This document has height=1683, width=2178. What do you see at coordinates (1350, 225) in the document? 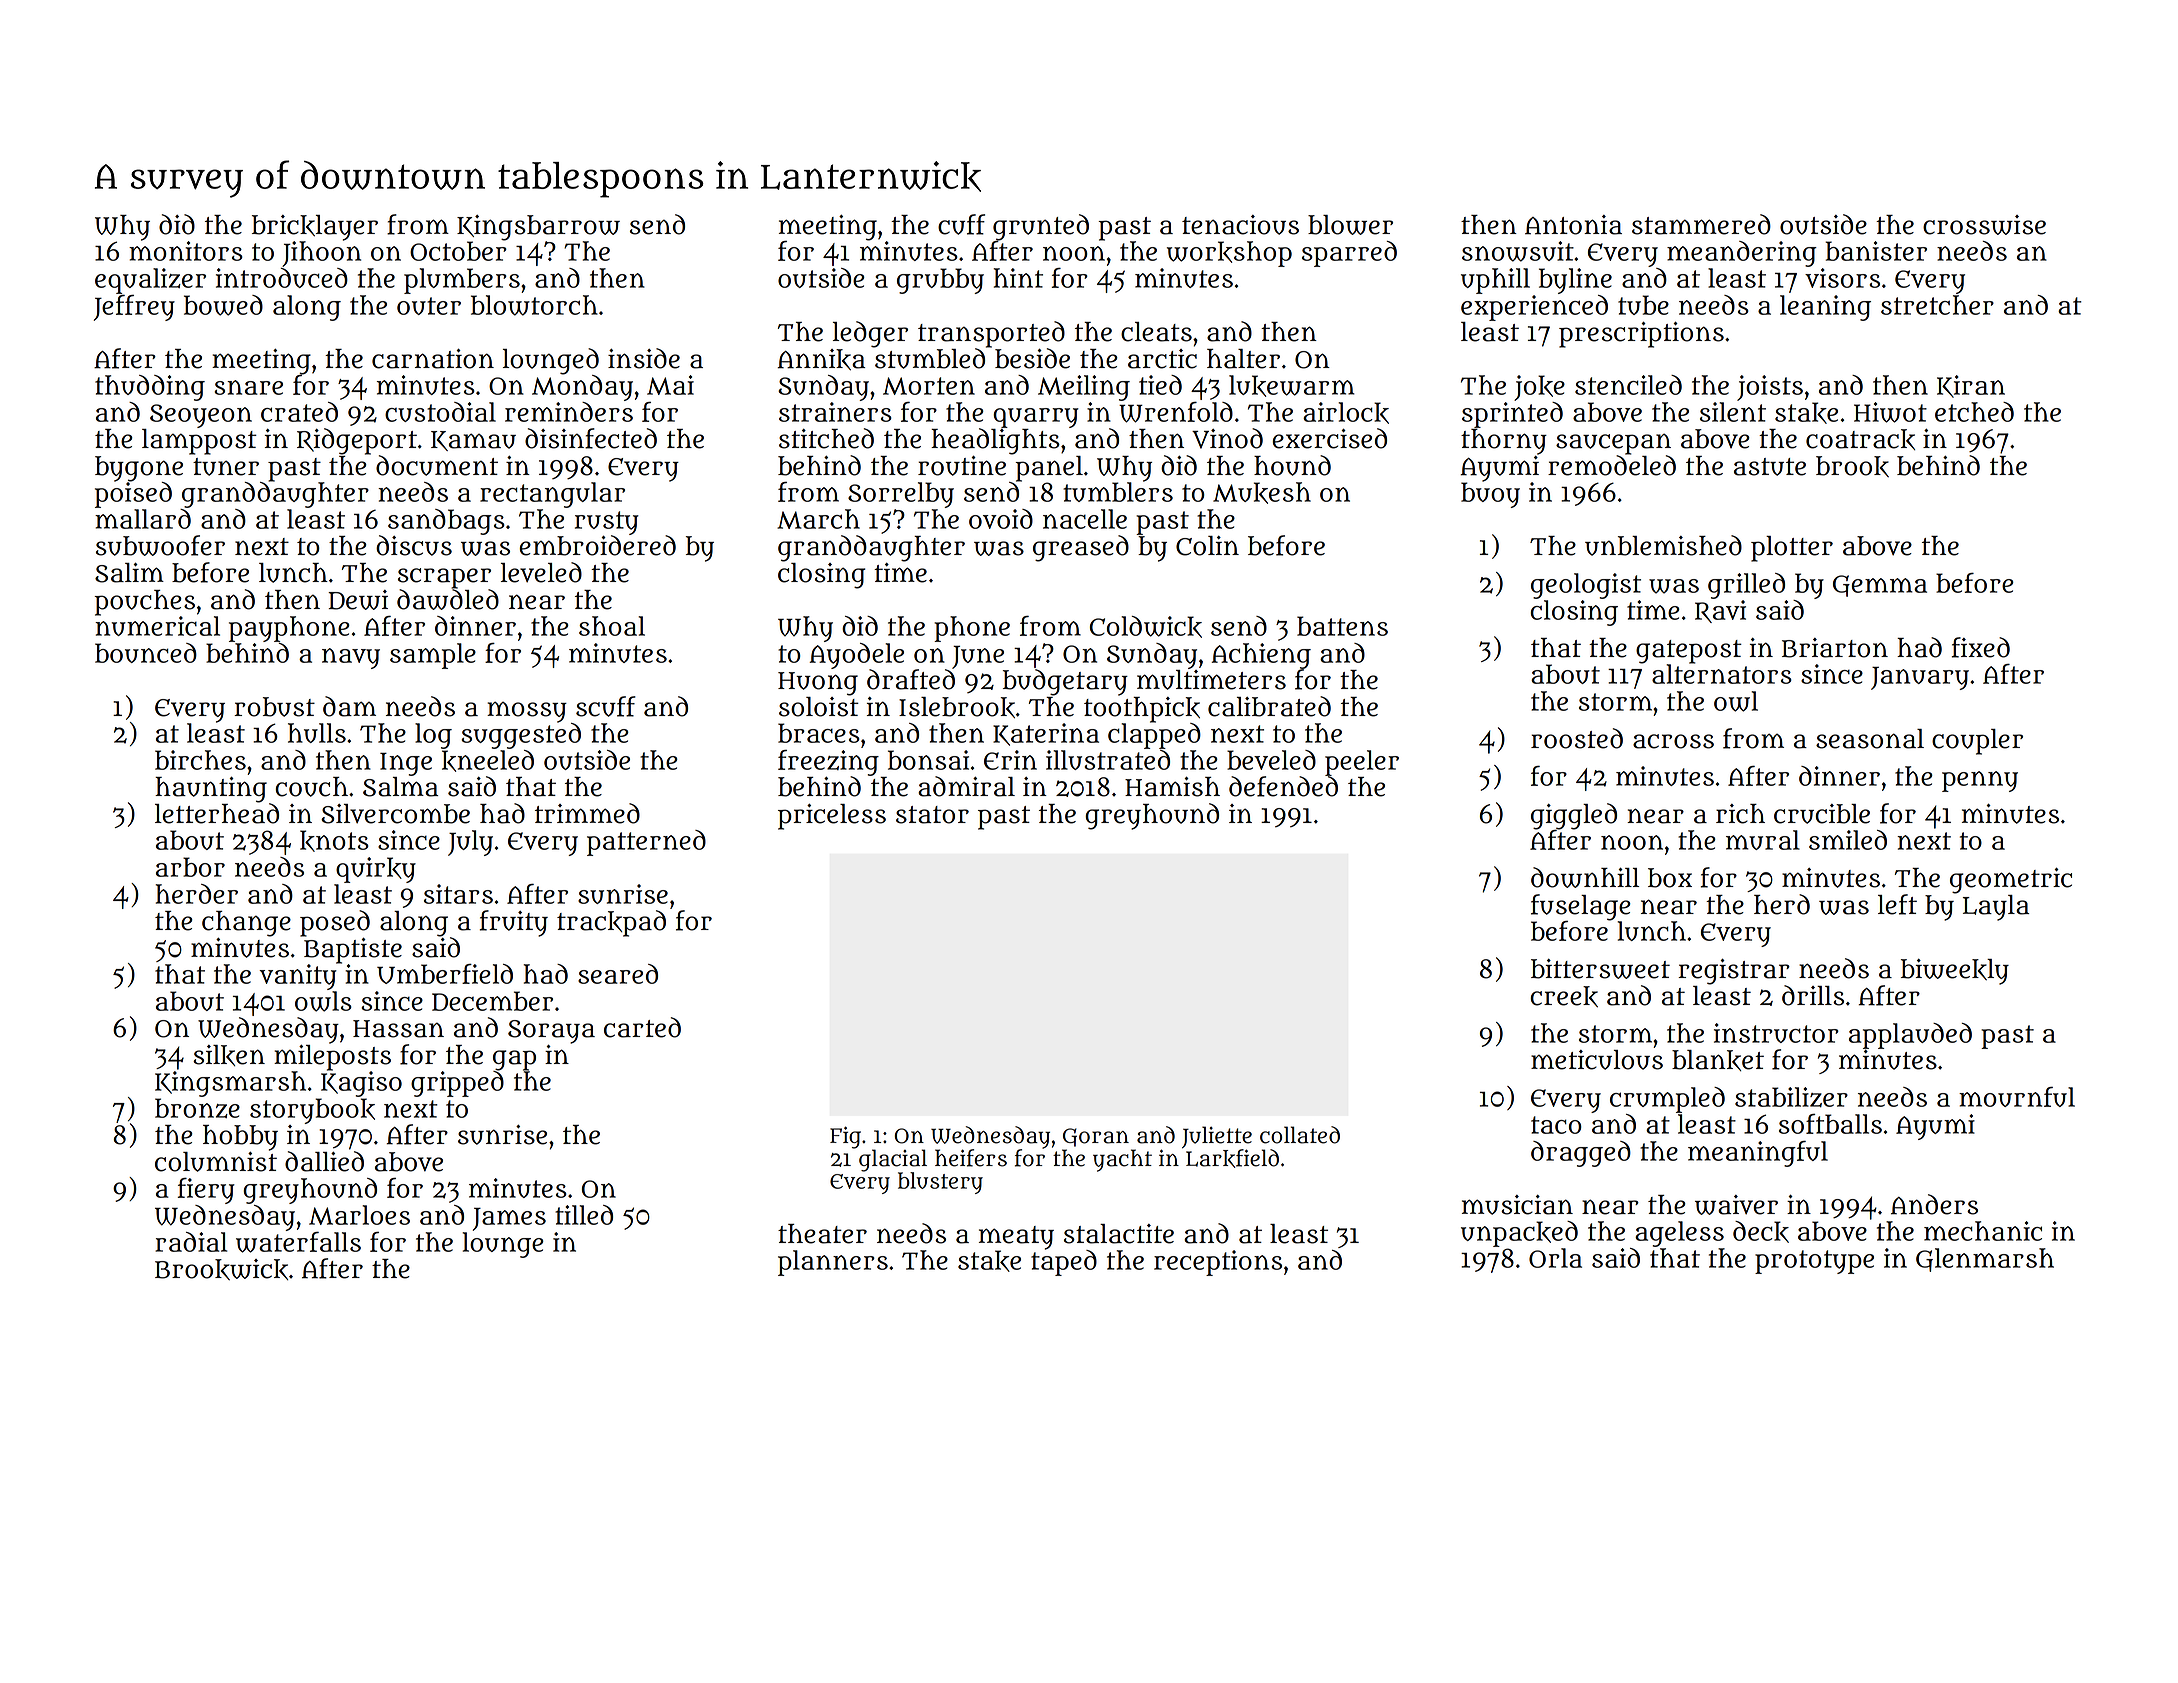
I see `blower` at bounding box center [1350, 225].
